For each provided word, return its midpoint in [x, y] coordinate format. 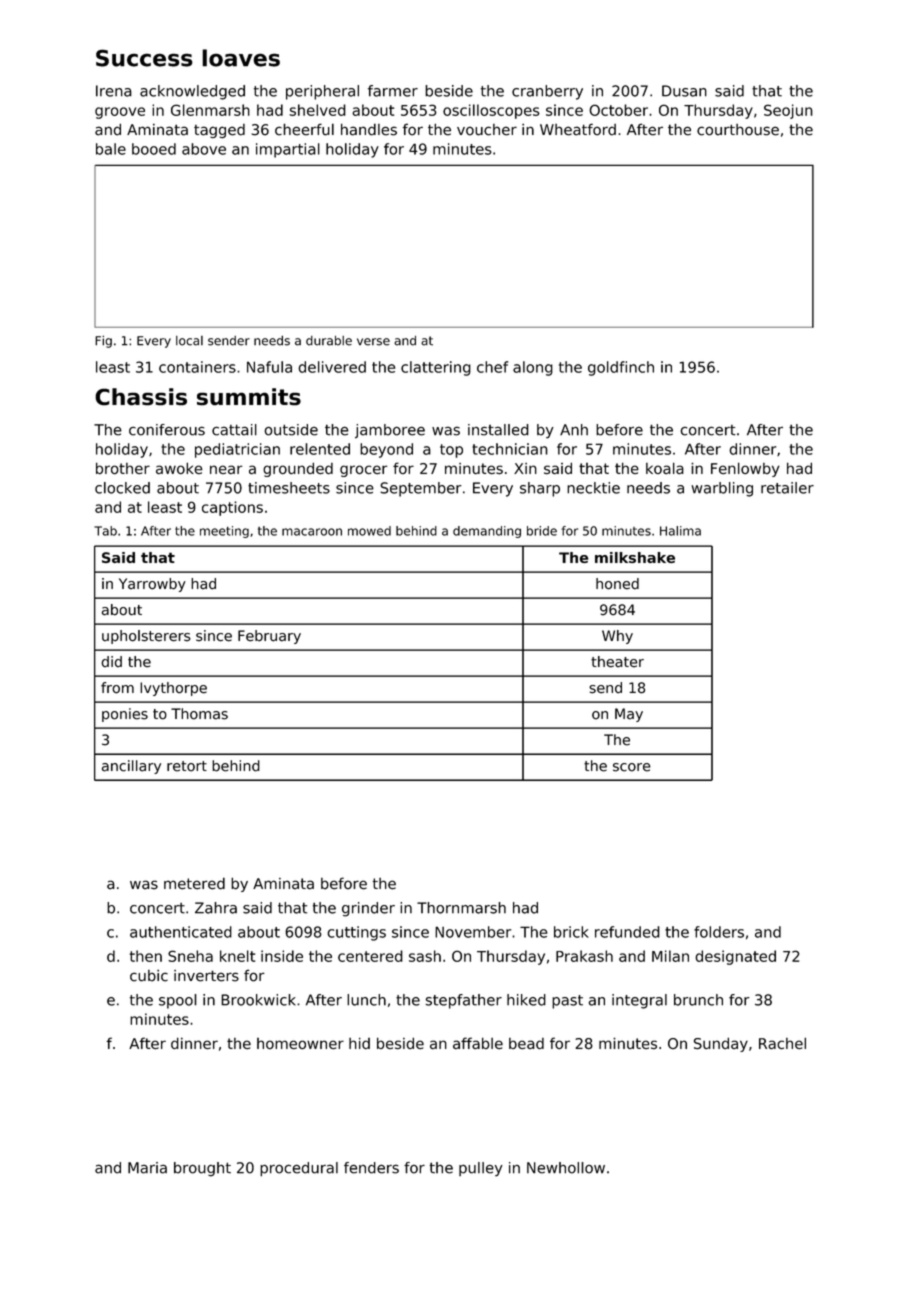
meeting [224, 532]
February [269, 637]
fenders [371, 1168]
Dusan [684, 91]
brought [202, 1169]
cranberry [547, 92]
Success [144, 58]
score [632, 767]
